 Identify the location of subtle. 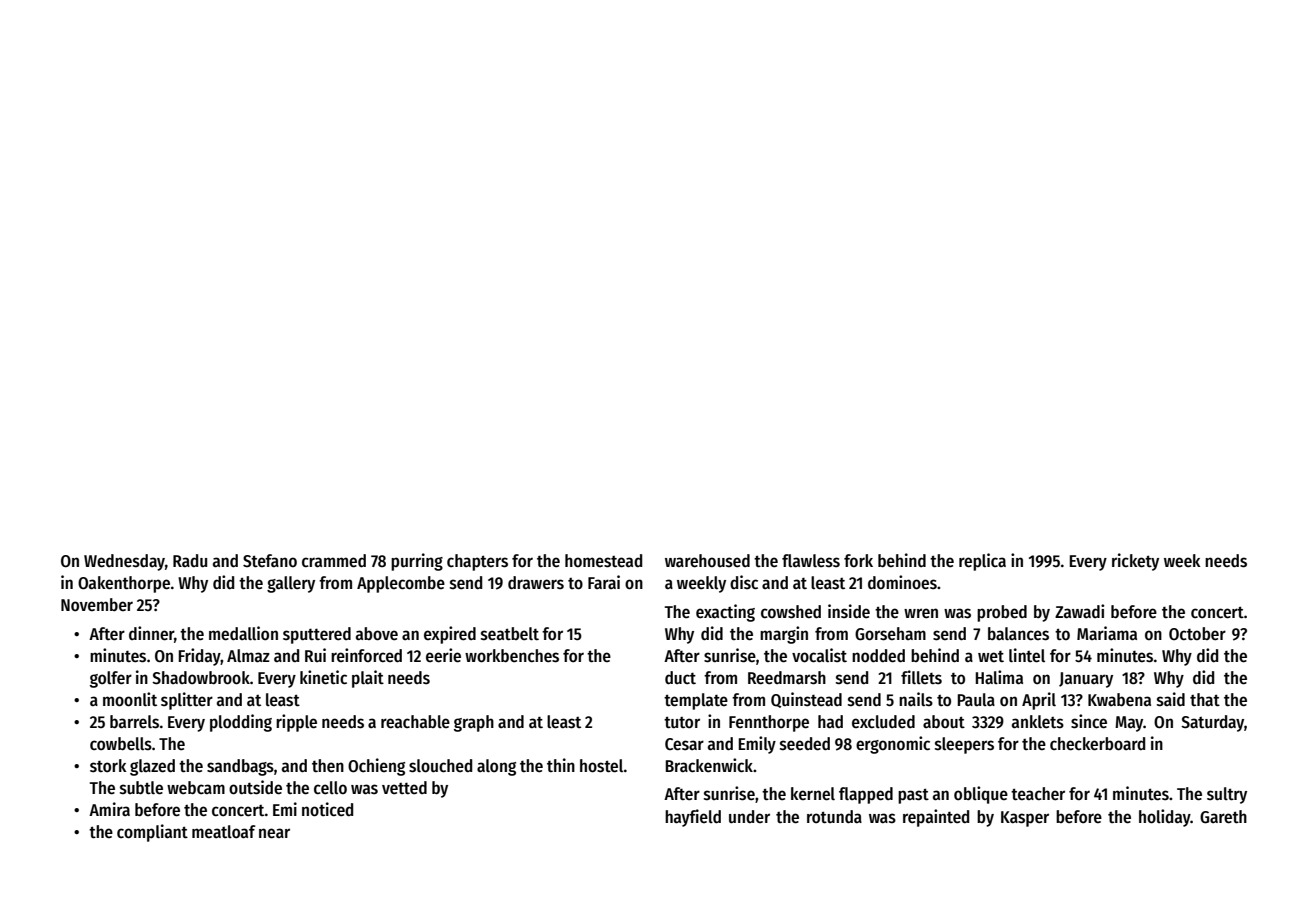
(141, 788).
